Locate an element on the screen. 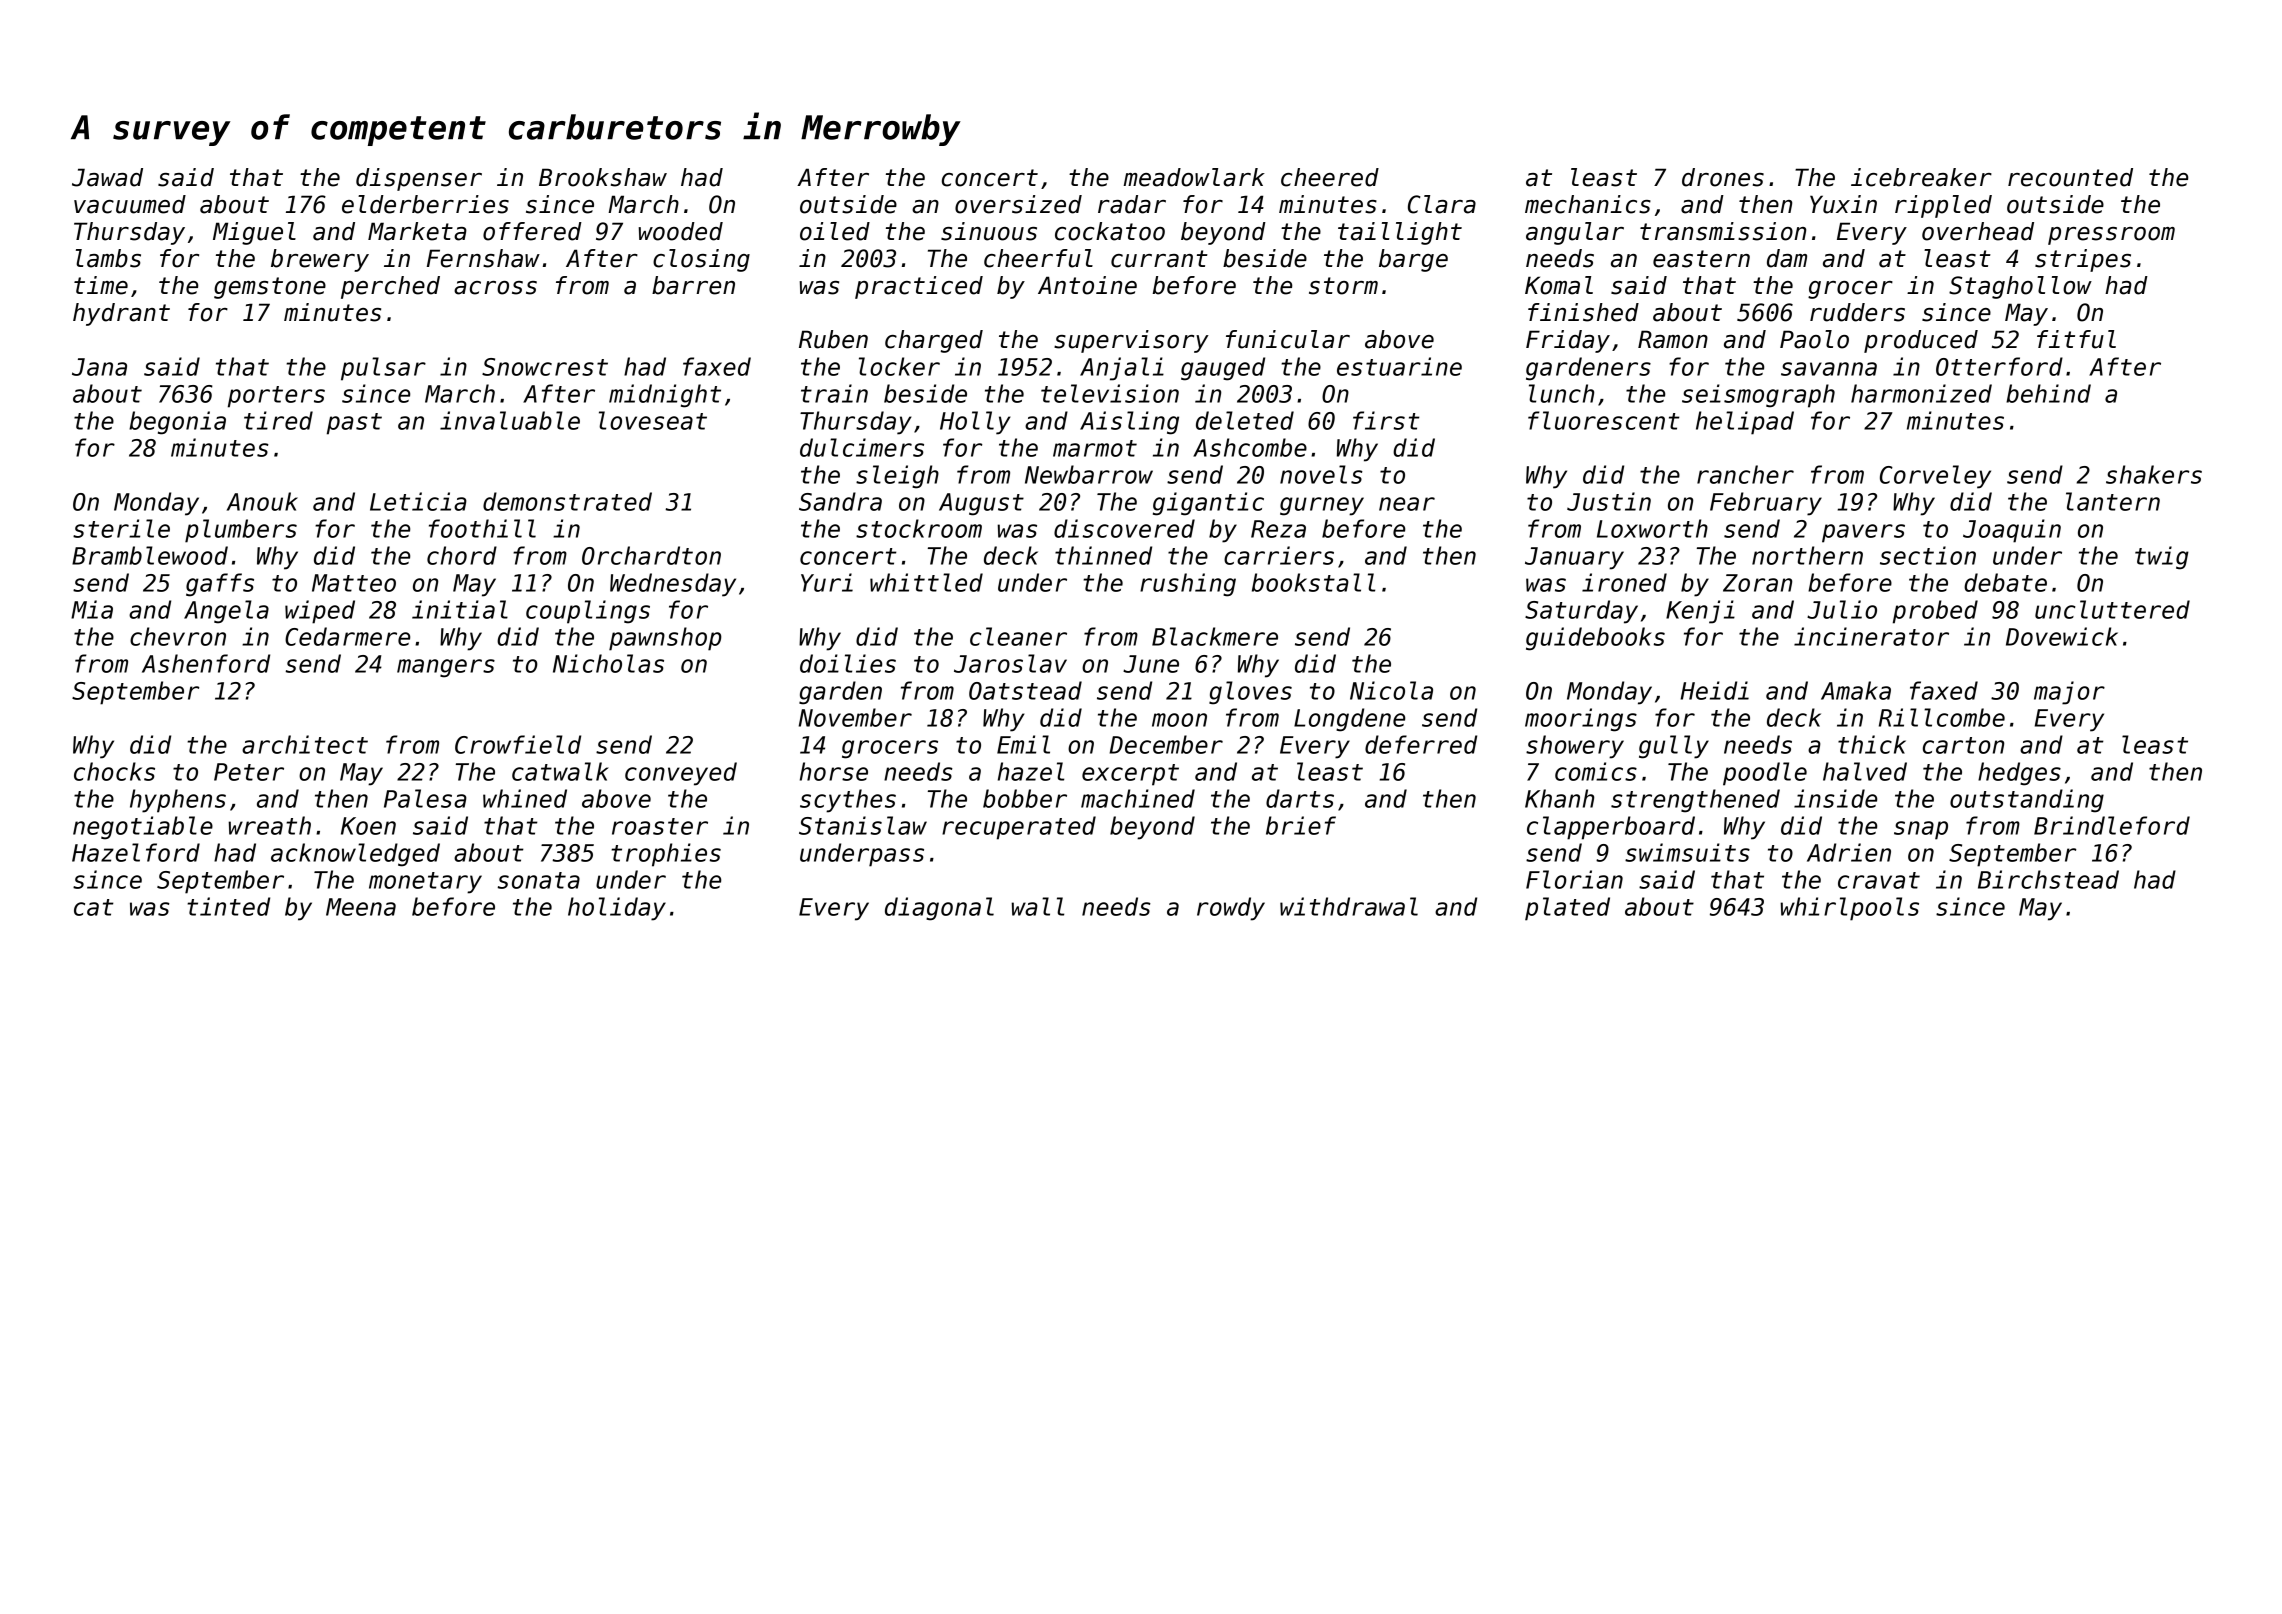 This screenshot has width=2282, height=1614. pulsar is located at coordinates (383, 369).
